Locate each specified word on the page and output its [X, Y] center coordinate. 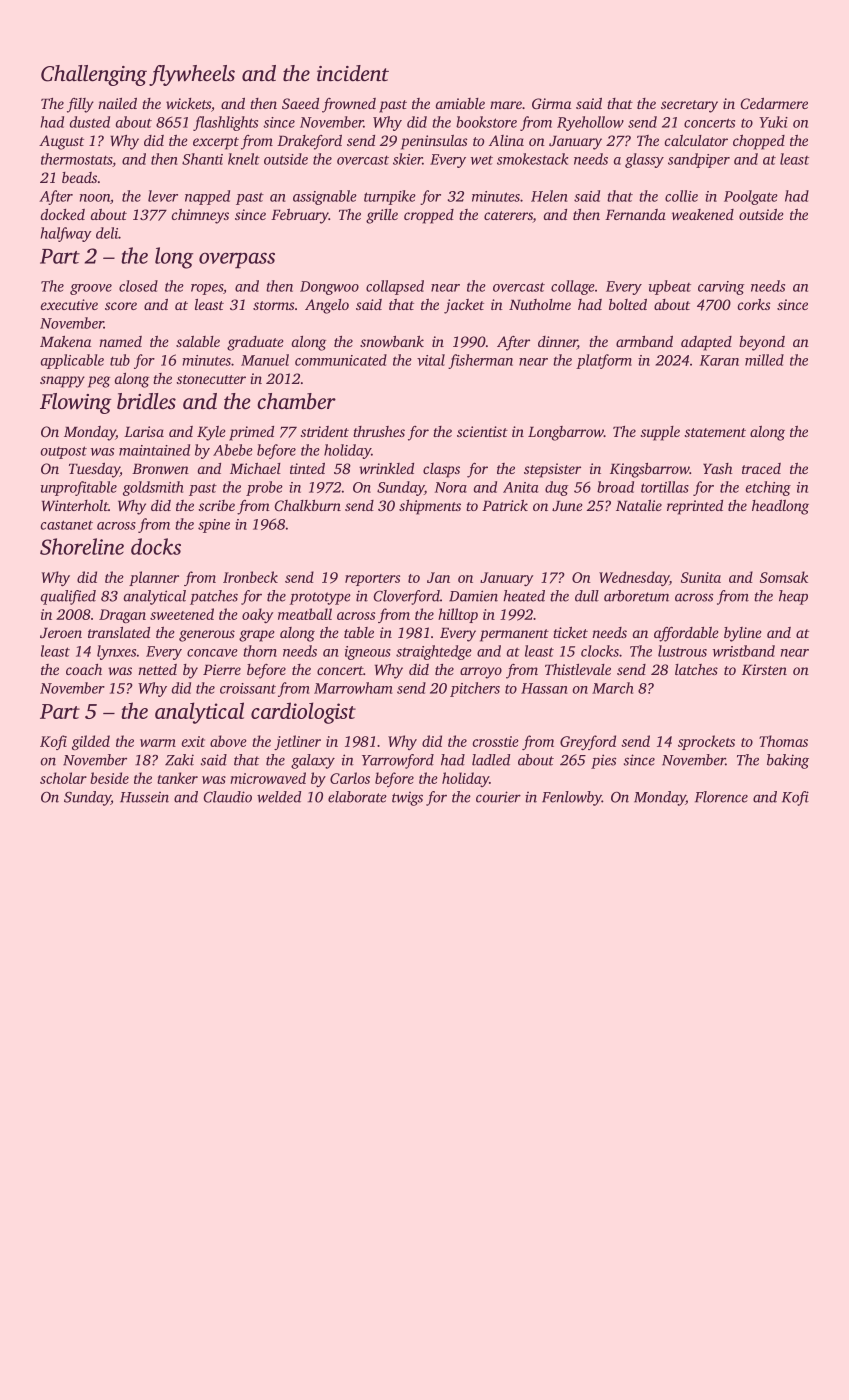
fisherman [480, 361]
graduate [255, 343]
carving [721, 288]
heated [524, 596]
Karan [719, 360]
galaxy [313, 761]
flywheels [192, 75]
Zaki [179, 760]
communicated [341, 360]
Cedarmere [774, 103]
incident [353, 73]
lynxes [116, 652]
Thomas [783, 741]
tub [120, 360]
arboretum [636, 596]
